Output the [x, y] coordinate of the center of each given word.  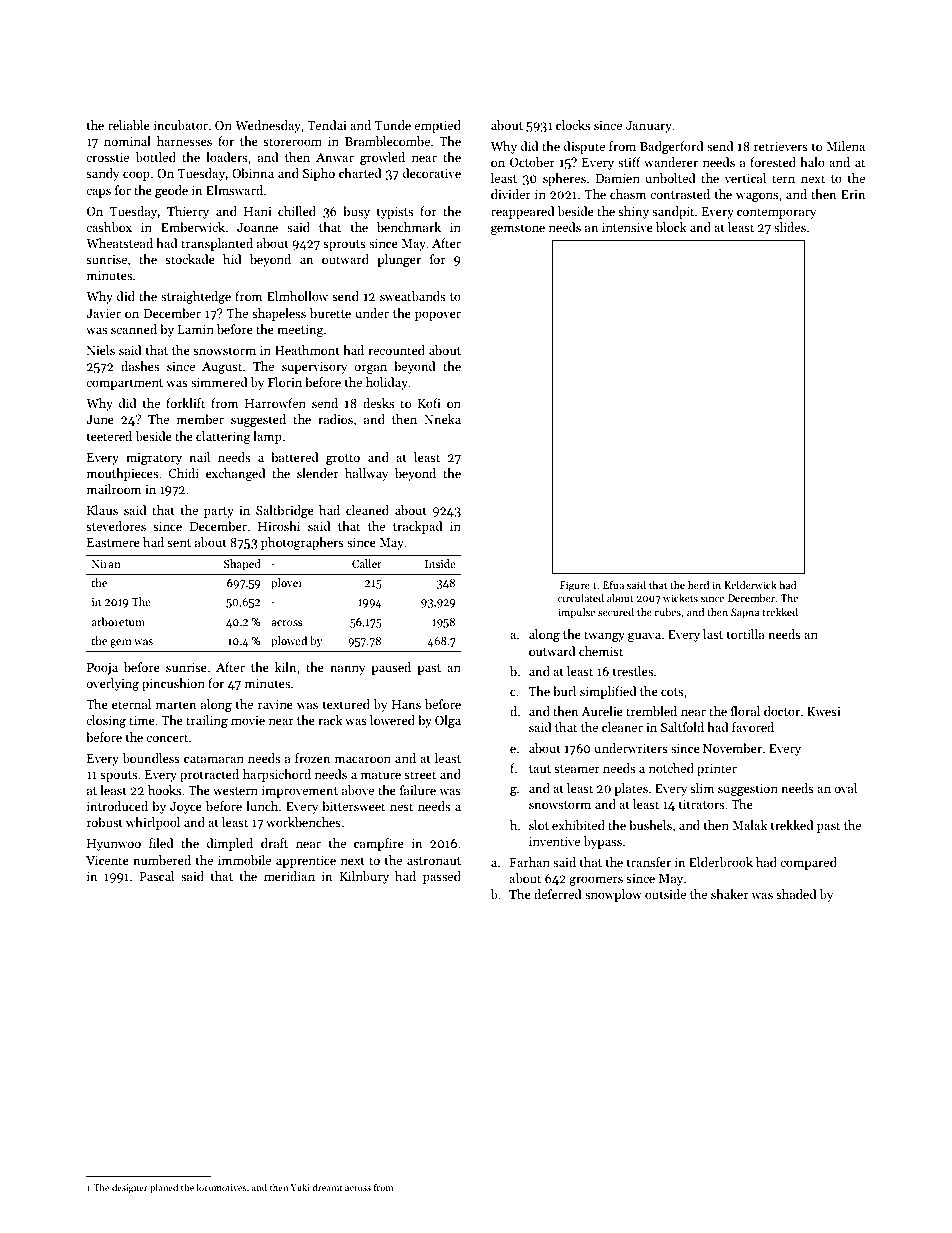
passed [442, 877]
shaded [796, 894]
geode [171, 191]
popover [438, 316]
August [222, 368]
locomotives [221, 1187]
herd [698, 585]
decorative [432, 173]
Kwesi [824, 711]
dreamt [327, 1187]
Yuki [300, 1187]
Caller [367, 563]
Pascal [156, 876]
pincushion [173, 684]
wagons [757, 197]
